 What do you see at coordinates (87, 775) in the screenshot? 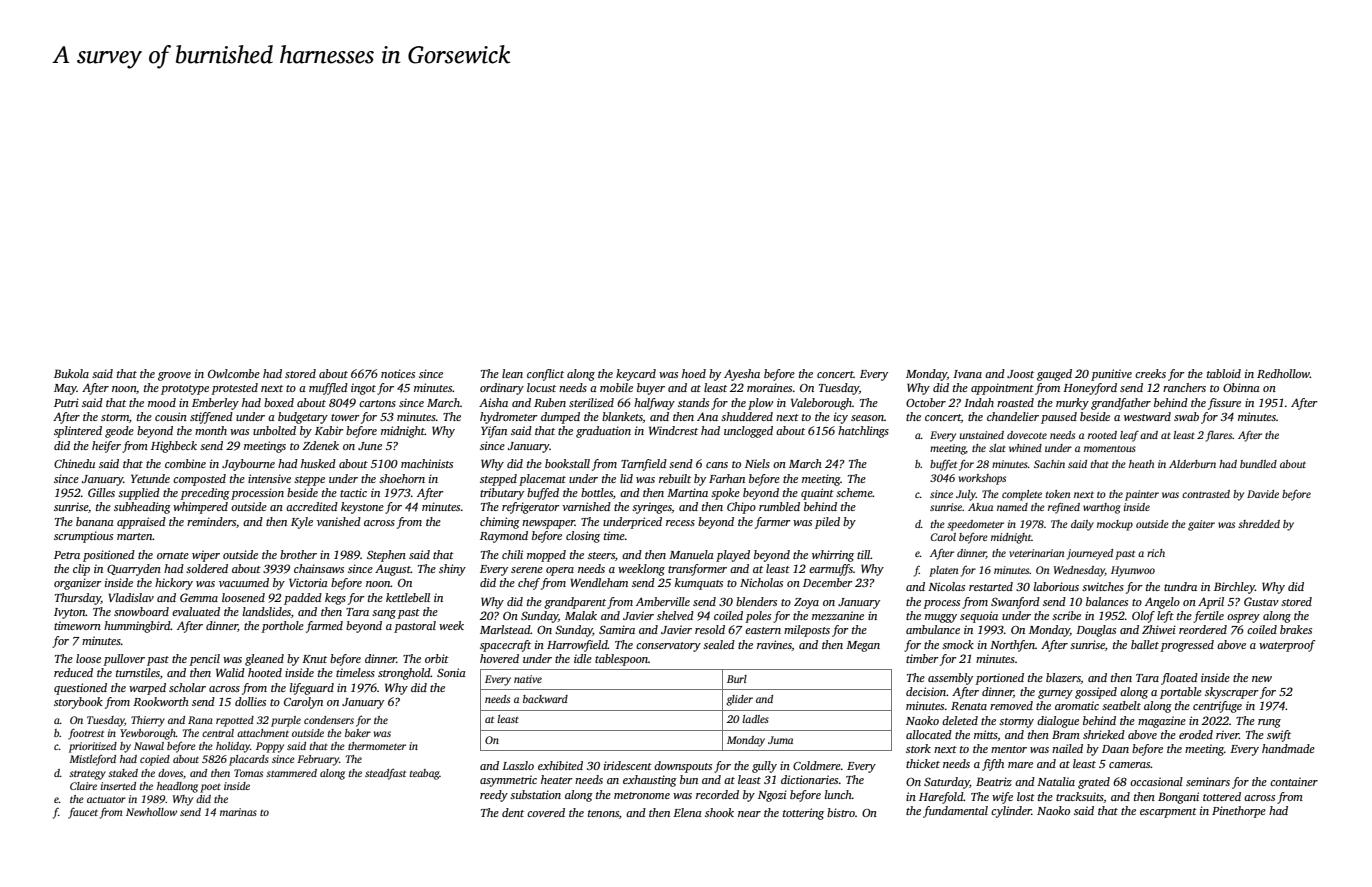
I see `strategy` at bounding box center [87, 775].
